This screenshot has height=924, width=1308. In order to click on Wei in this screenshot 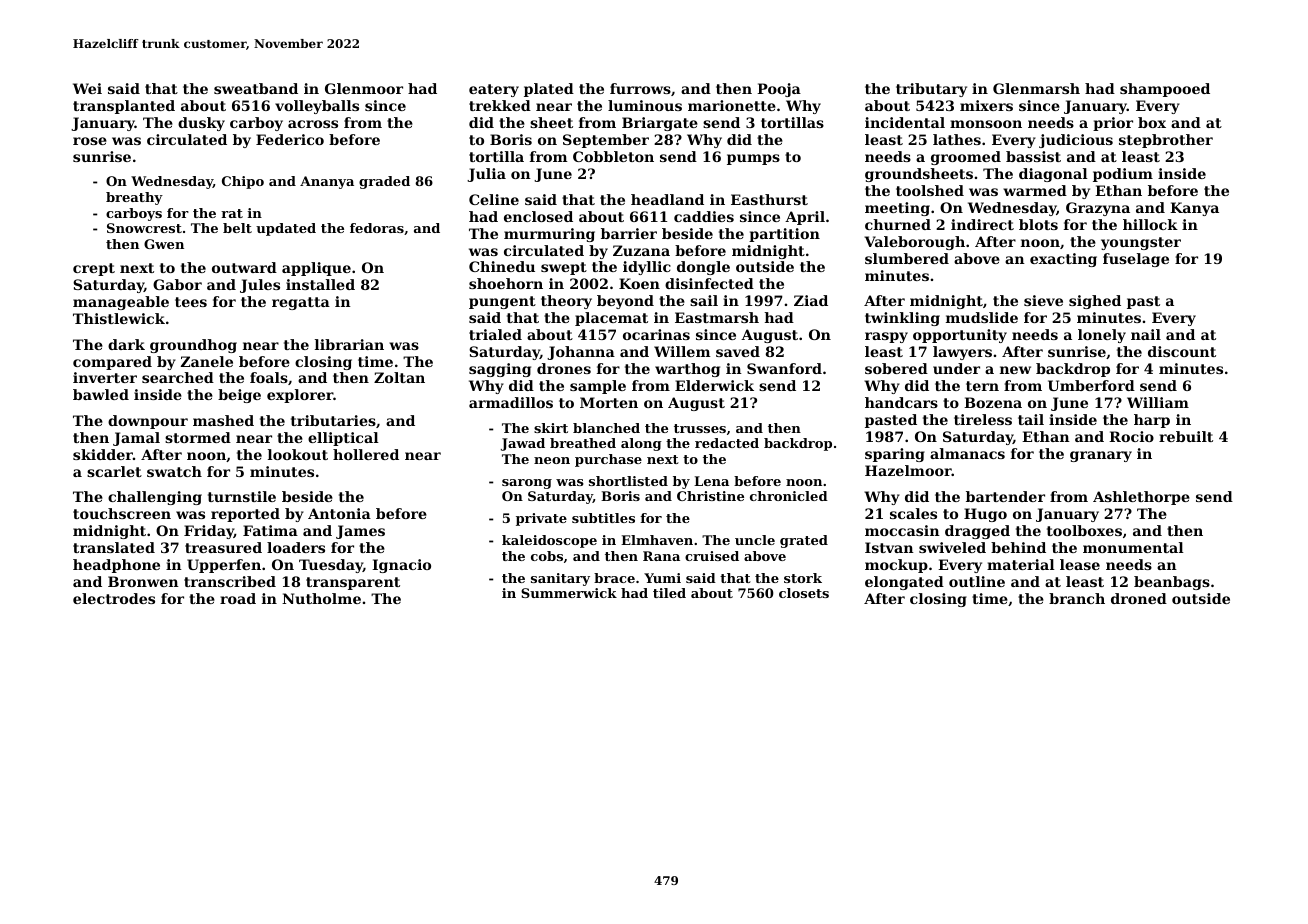, I will do `click(87, 88)`.
